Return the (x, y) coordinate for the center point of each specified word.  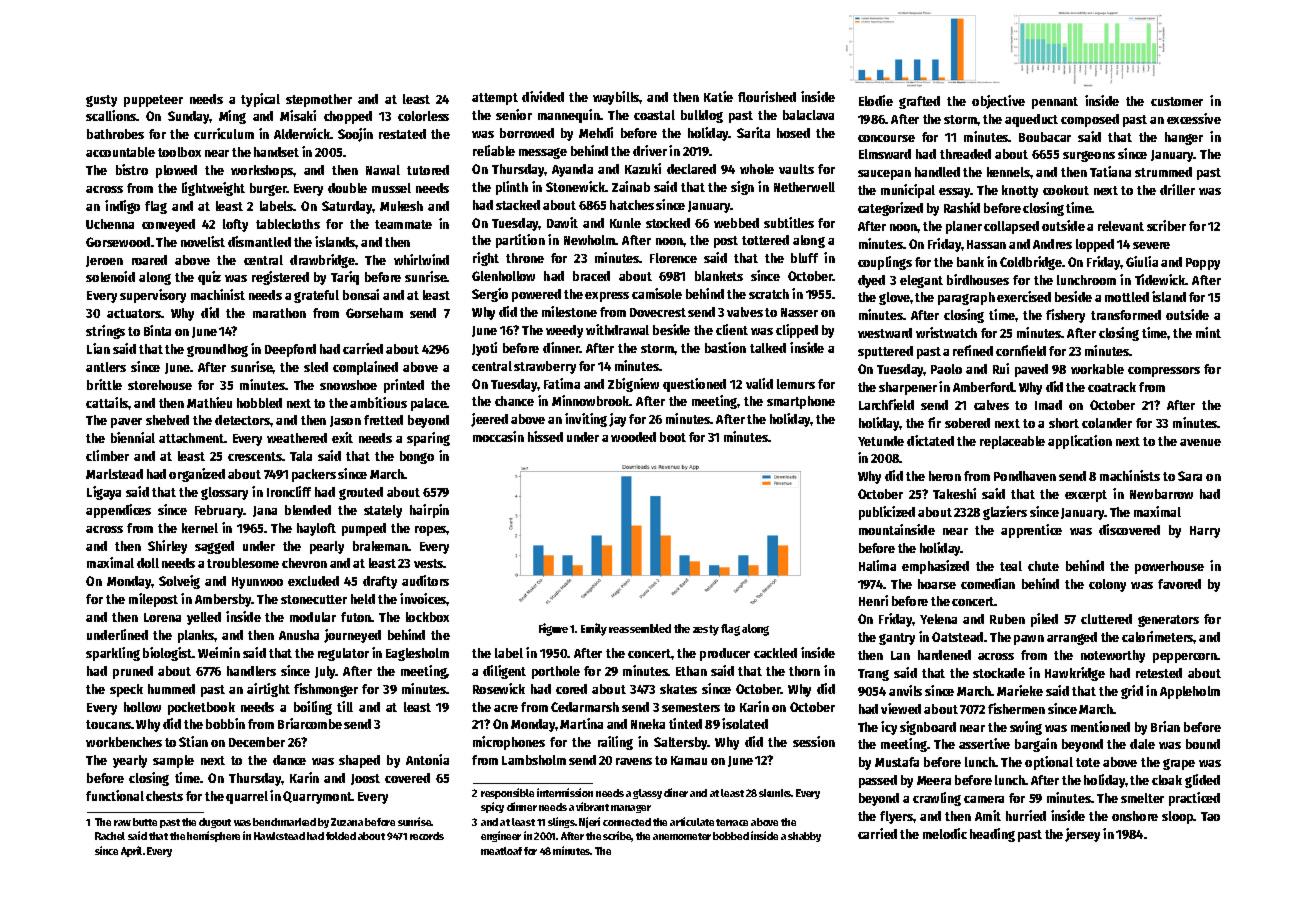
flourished (767, 96)
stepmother (319, 100)
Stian (193, 741)
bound (1203, 744)
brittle (104, 384)
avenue (1200, 442)
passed (878, 781)
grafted (919, 102)
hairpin (429, 511)
